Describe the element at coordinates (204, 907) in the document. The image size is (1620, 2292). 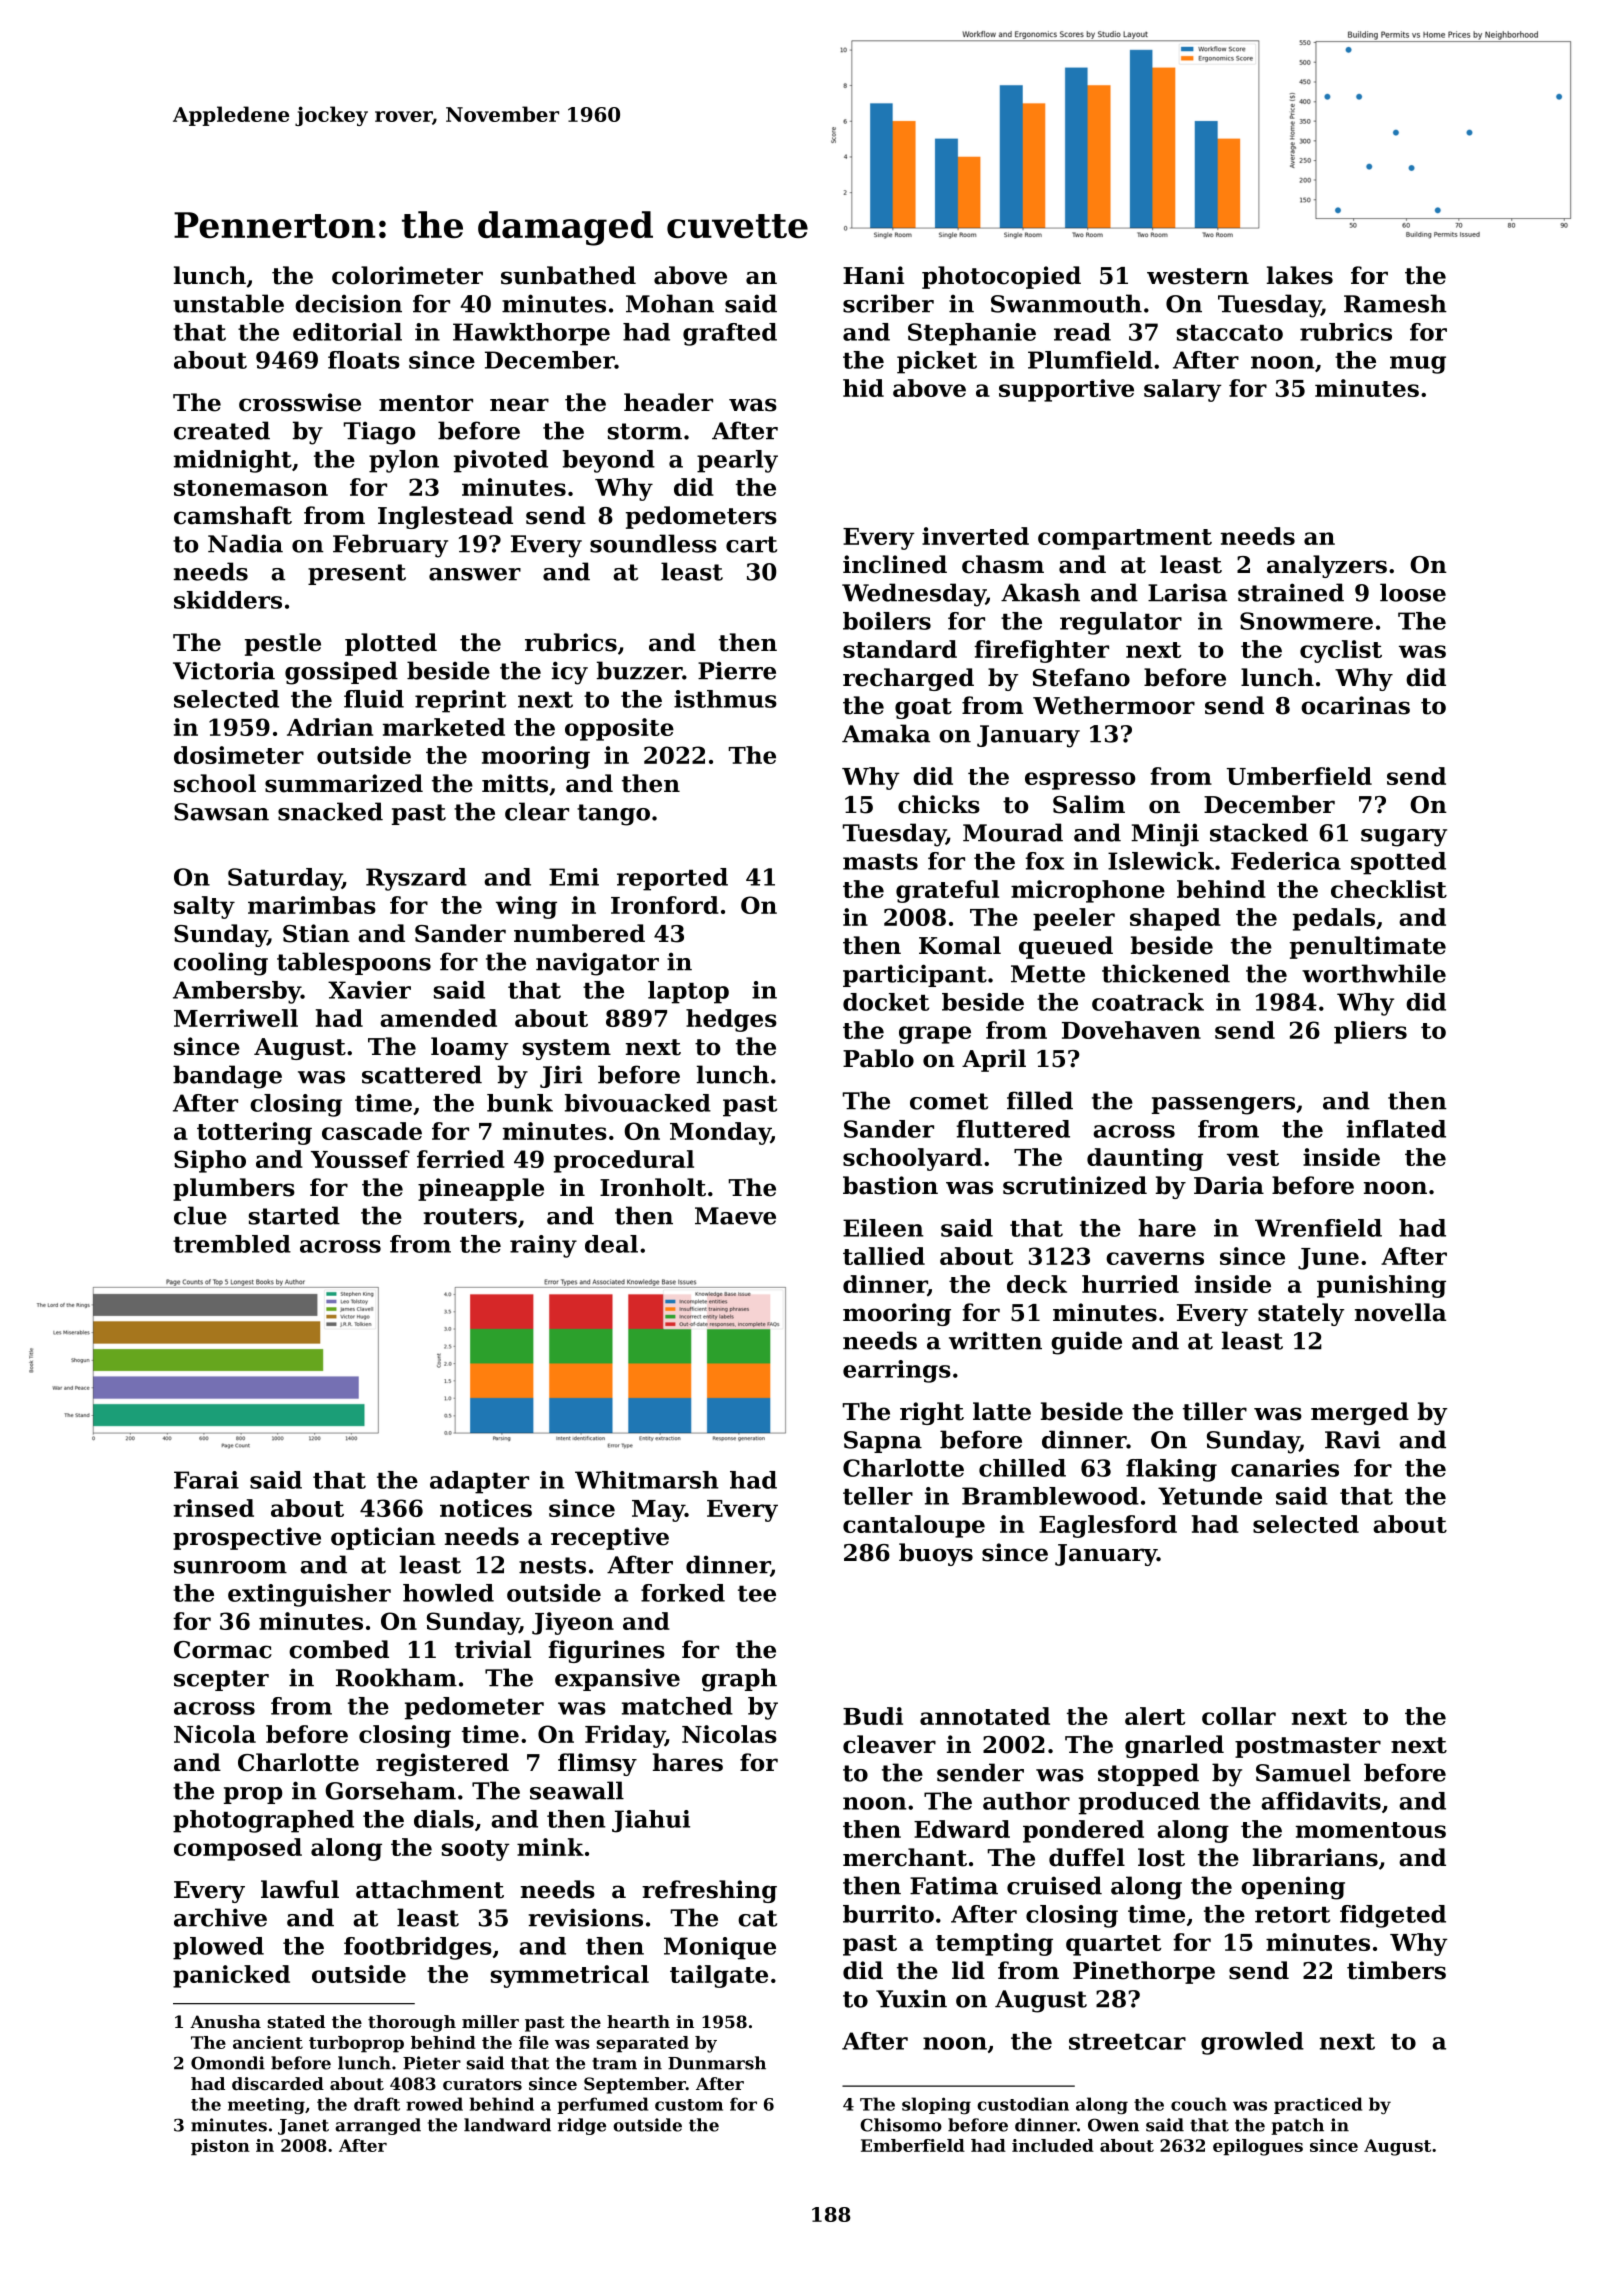
I see `salty` at that location.
